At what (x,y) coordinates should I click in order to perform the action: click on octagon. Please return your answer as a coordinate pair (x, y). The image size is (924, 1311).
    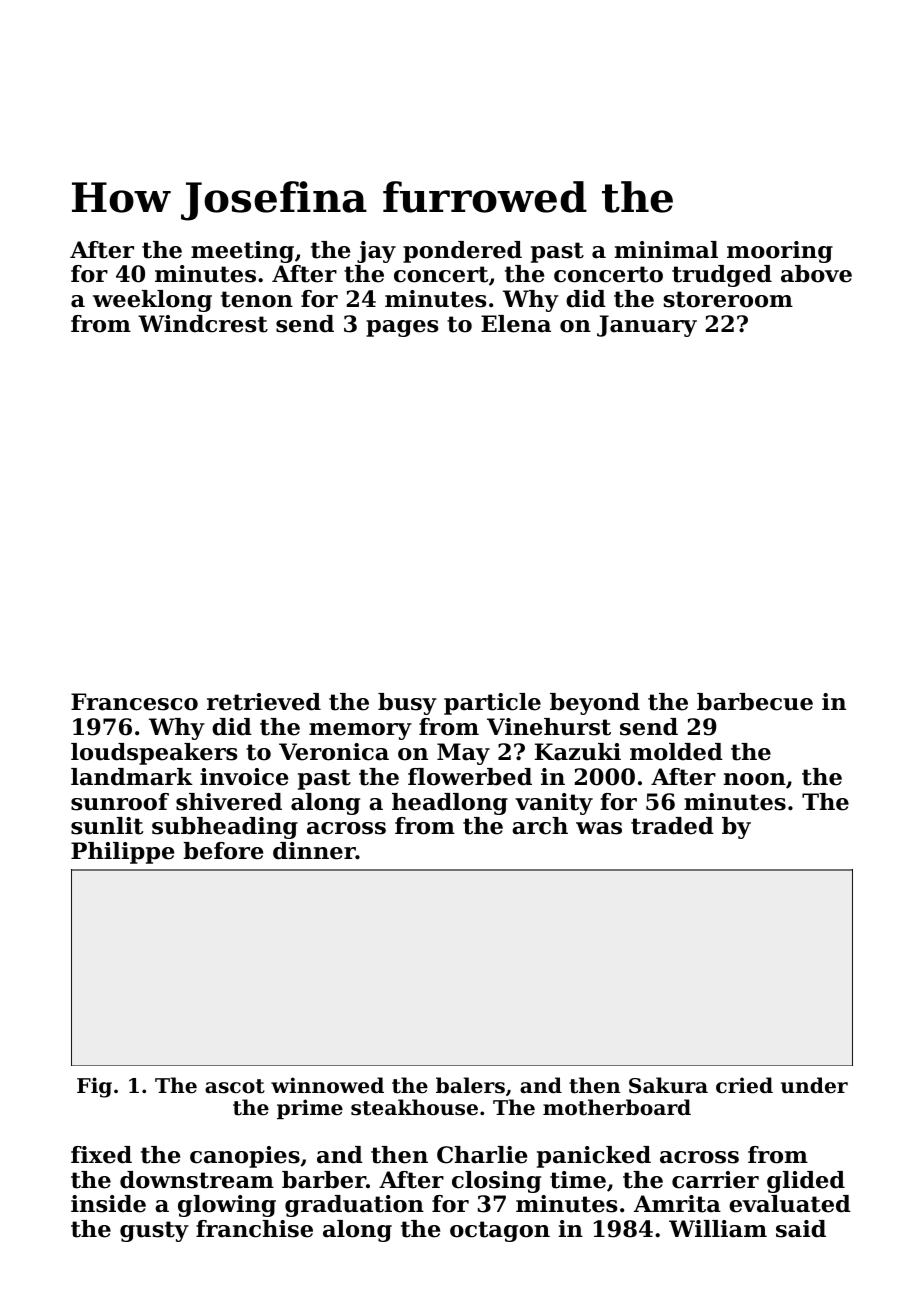
    Looking at the image, I should click on (500, 1231).
